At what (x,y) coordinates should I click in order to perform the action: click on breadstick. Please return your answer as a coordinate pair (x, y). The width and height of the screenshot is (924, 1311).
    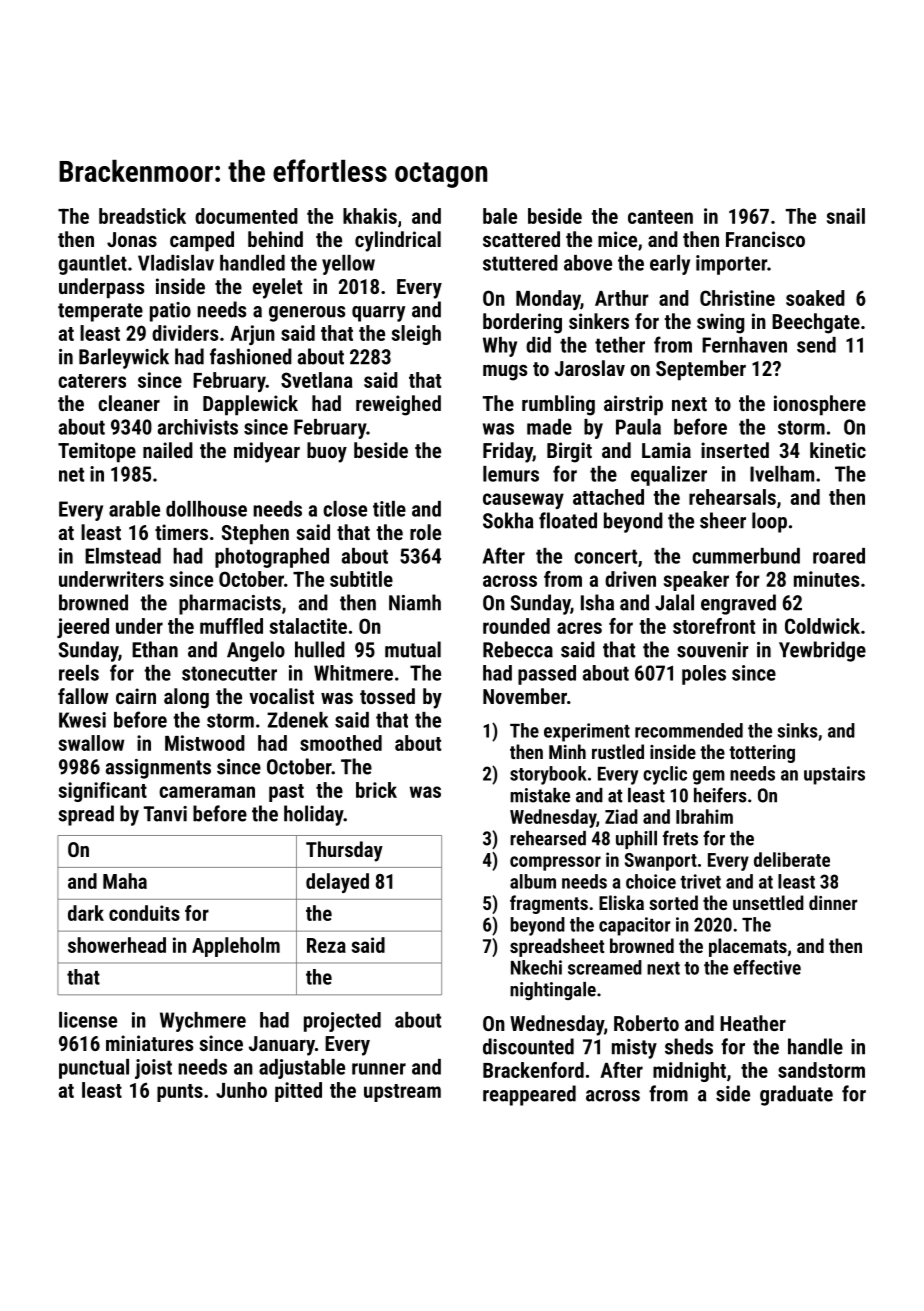
    Looking at the image, I should click on (142, 216).
